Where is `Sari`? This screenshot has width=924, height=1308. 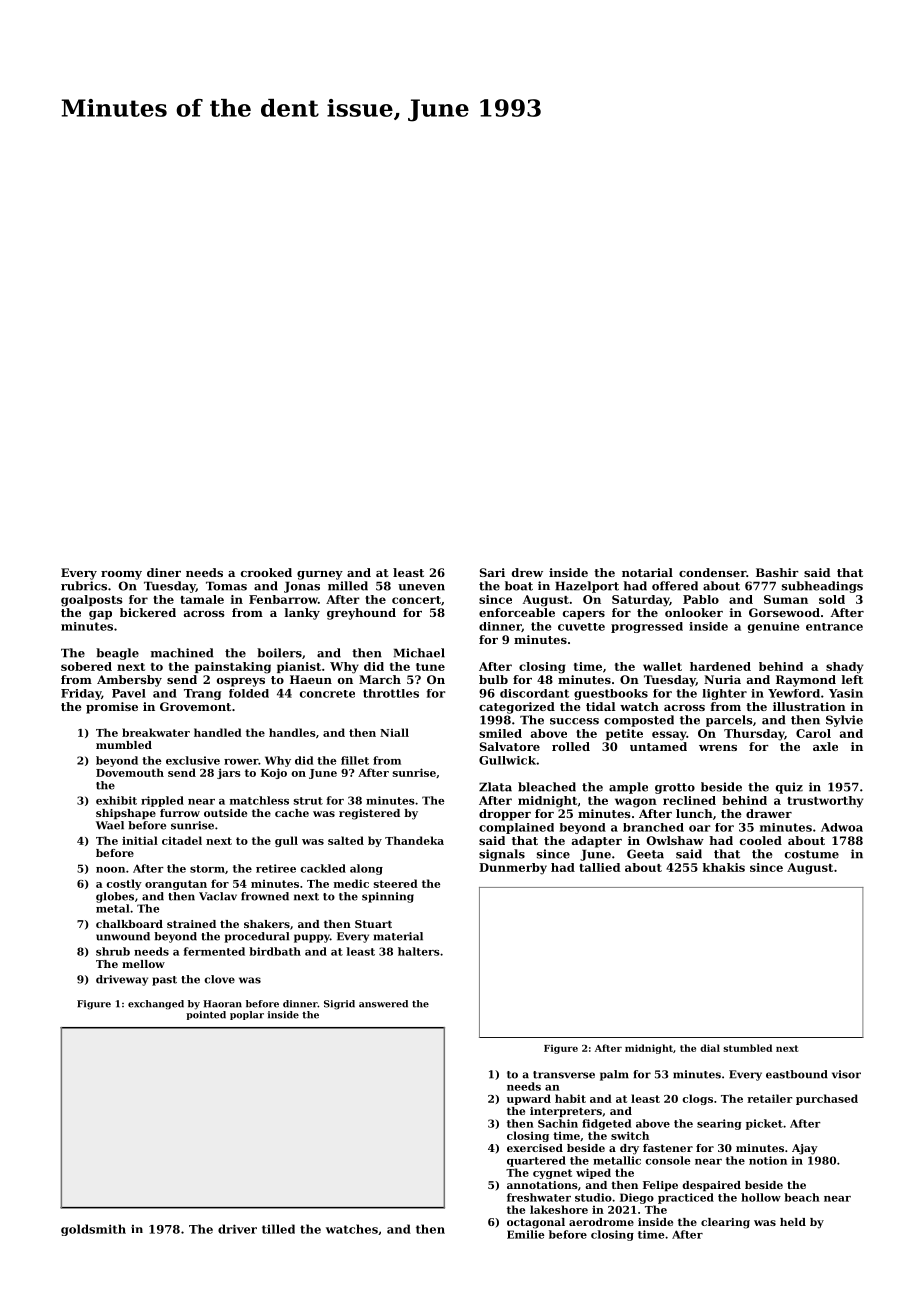
Sari is located at coordinates (492, 572).
